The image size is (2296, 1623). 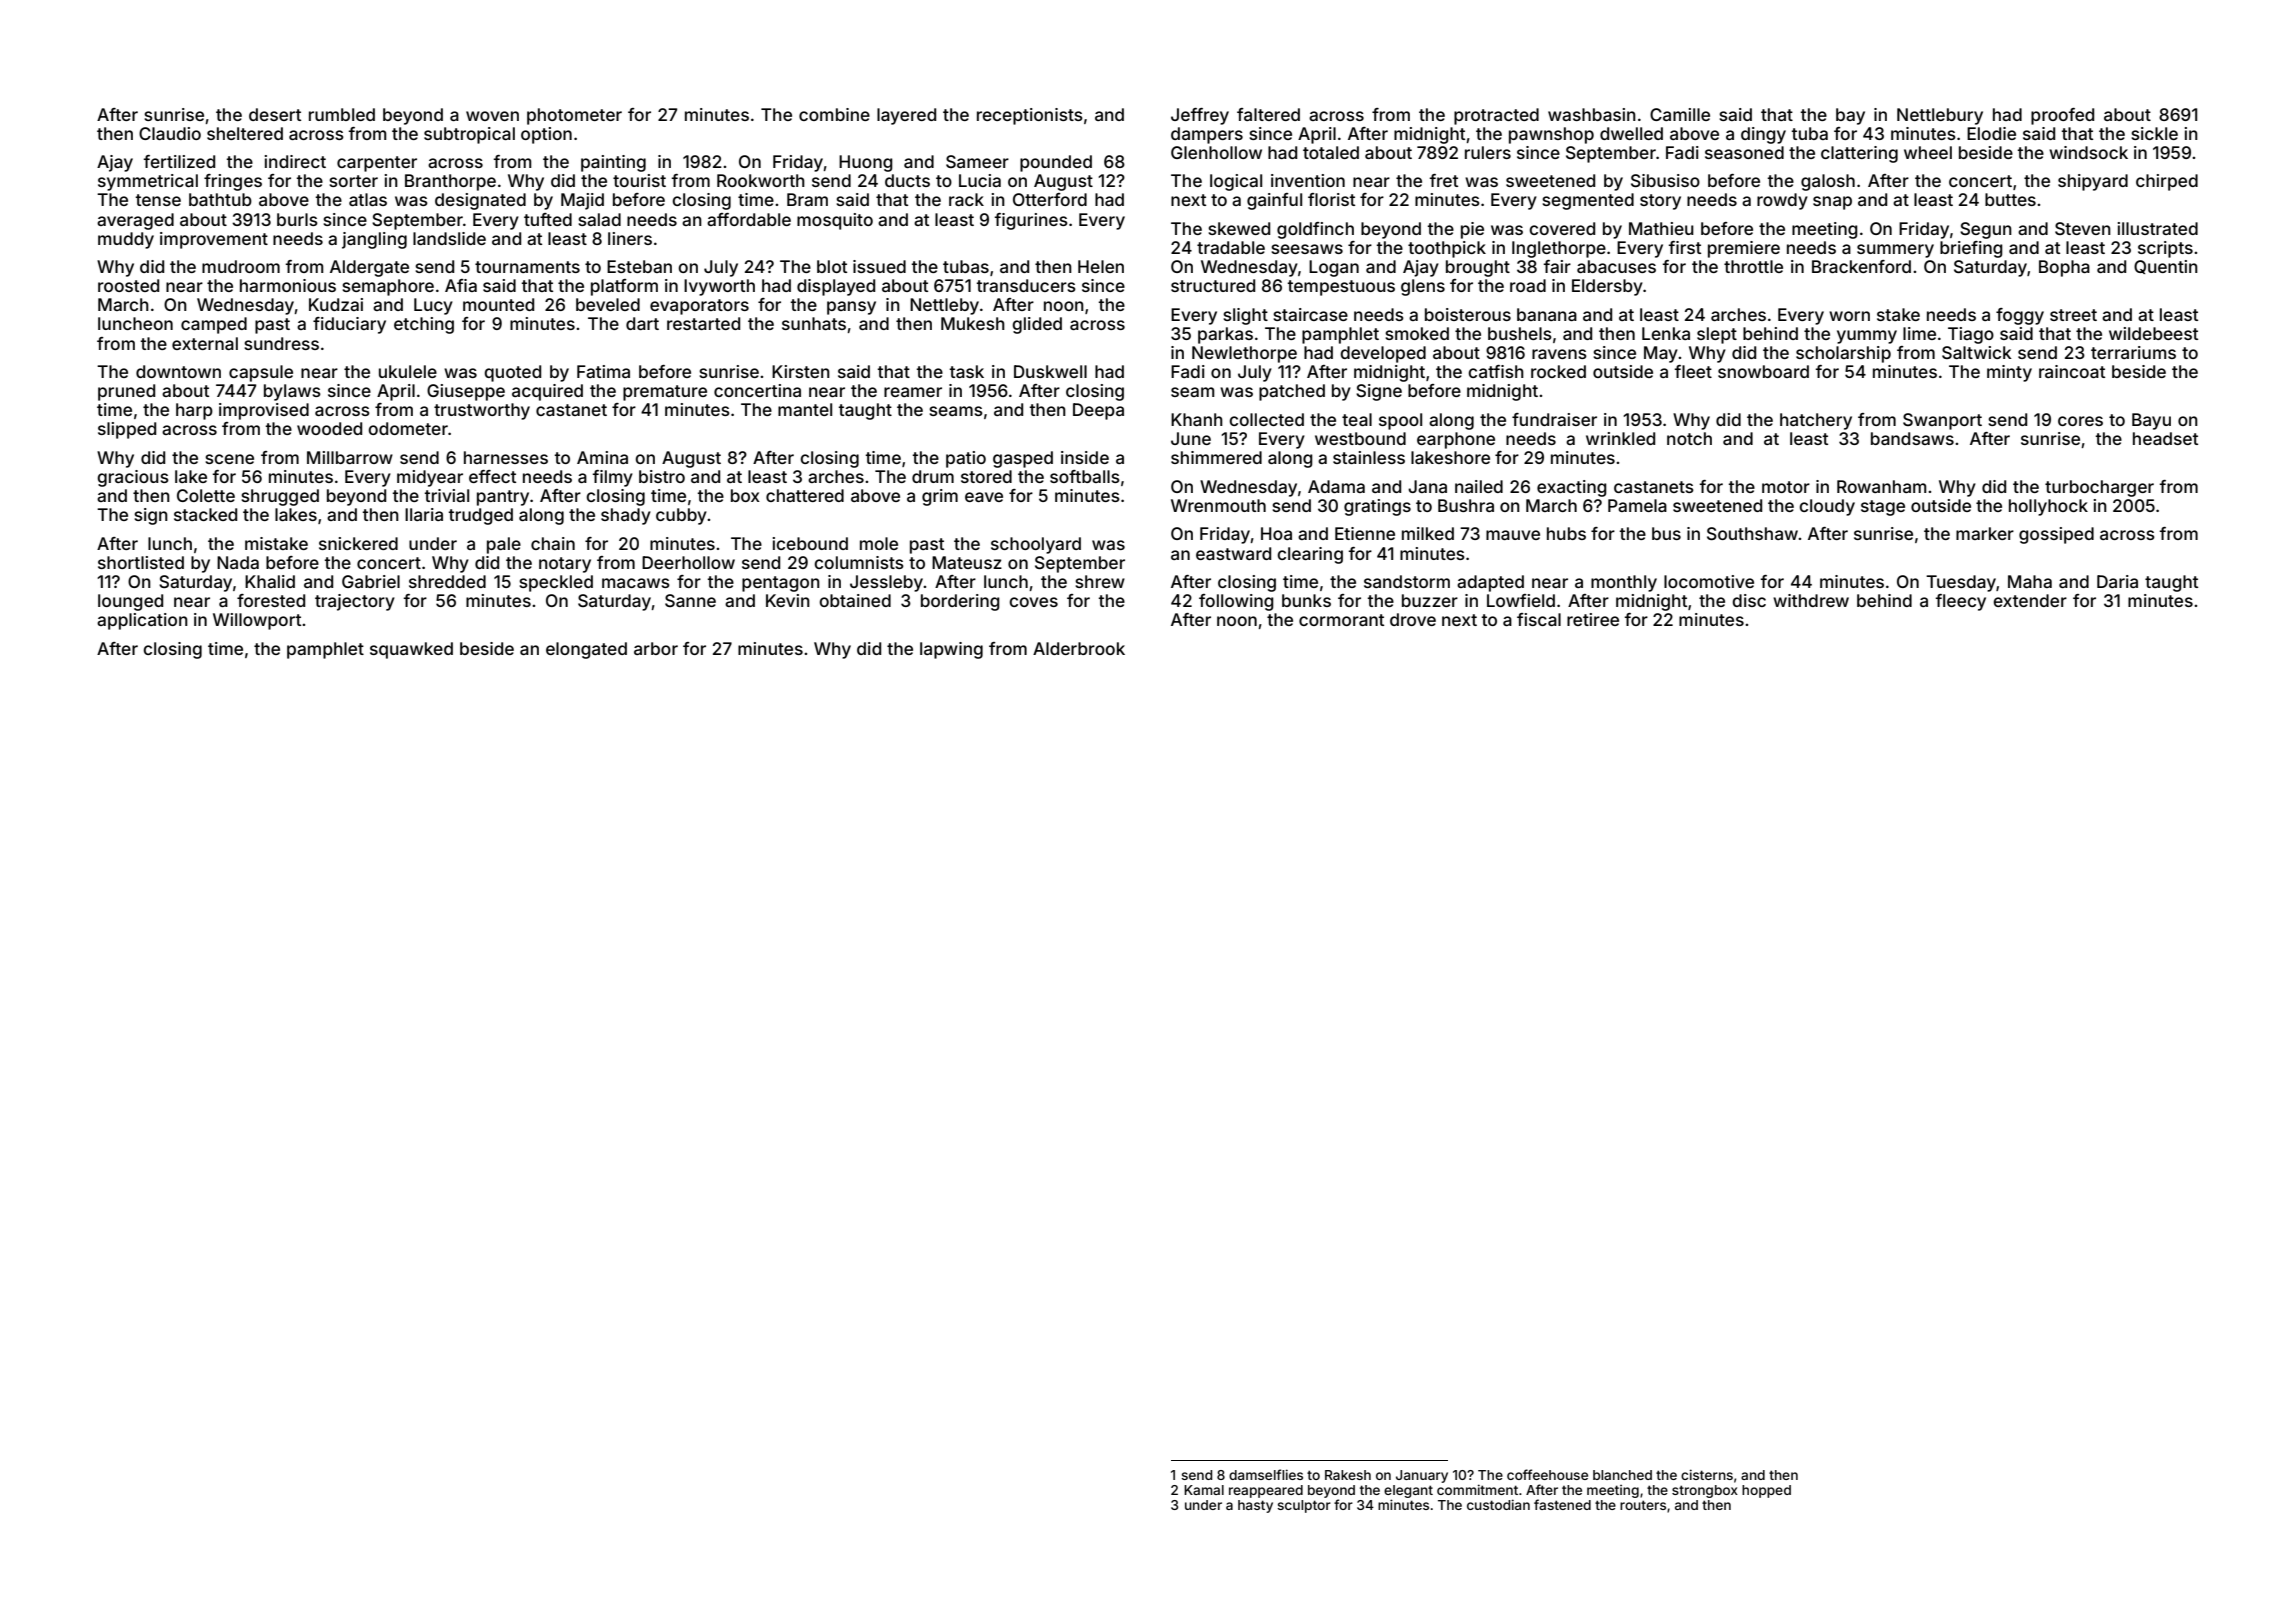 What do you see at coordinates (951, 650) in the screenshot?
I see `lapwing` at bounding box center [951, 650].
